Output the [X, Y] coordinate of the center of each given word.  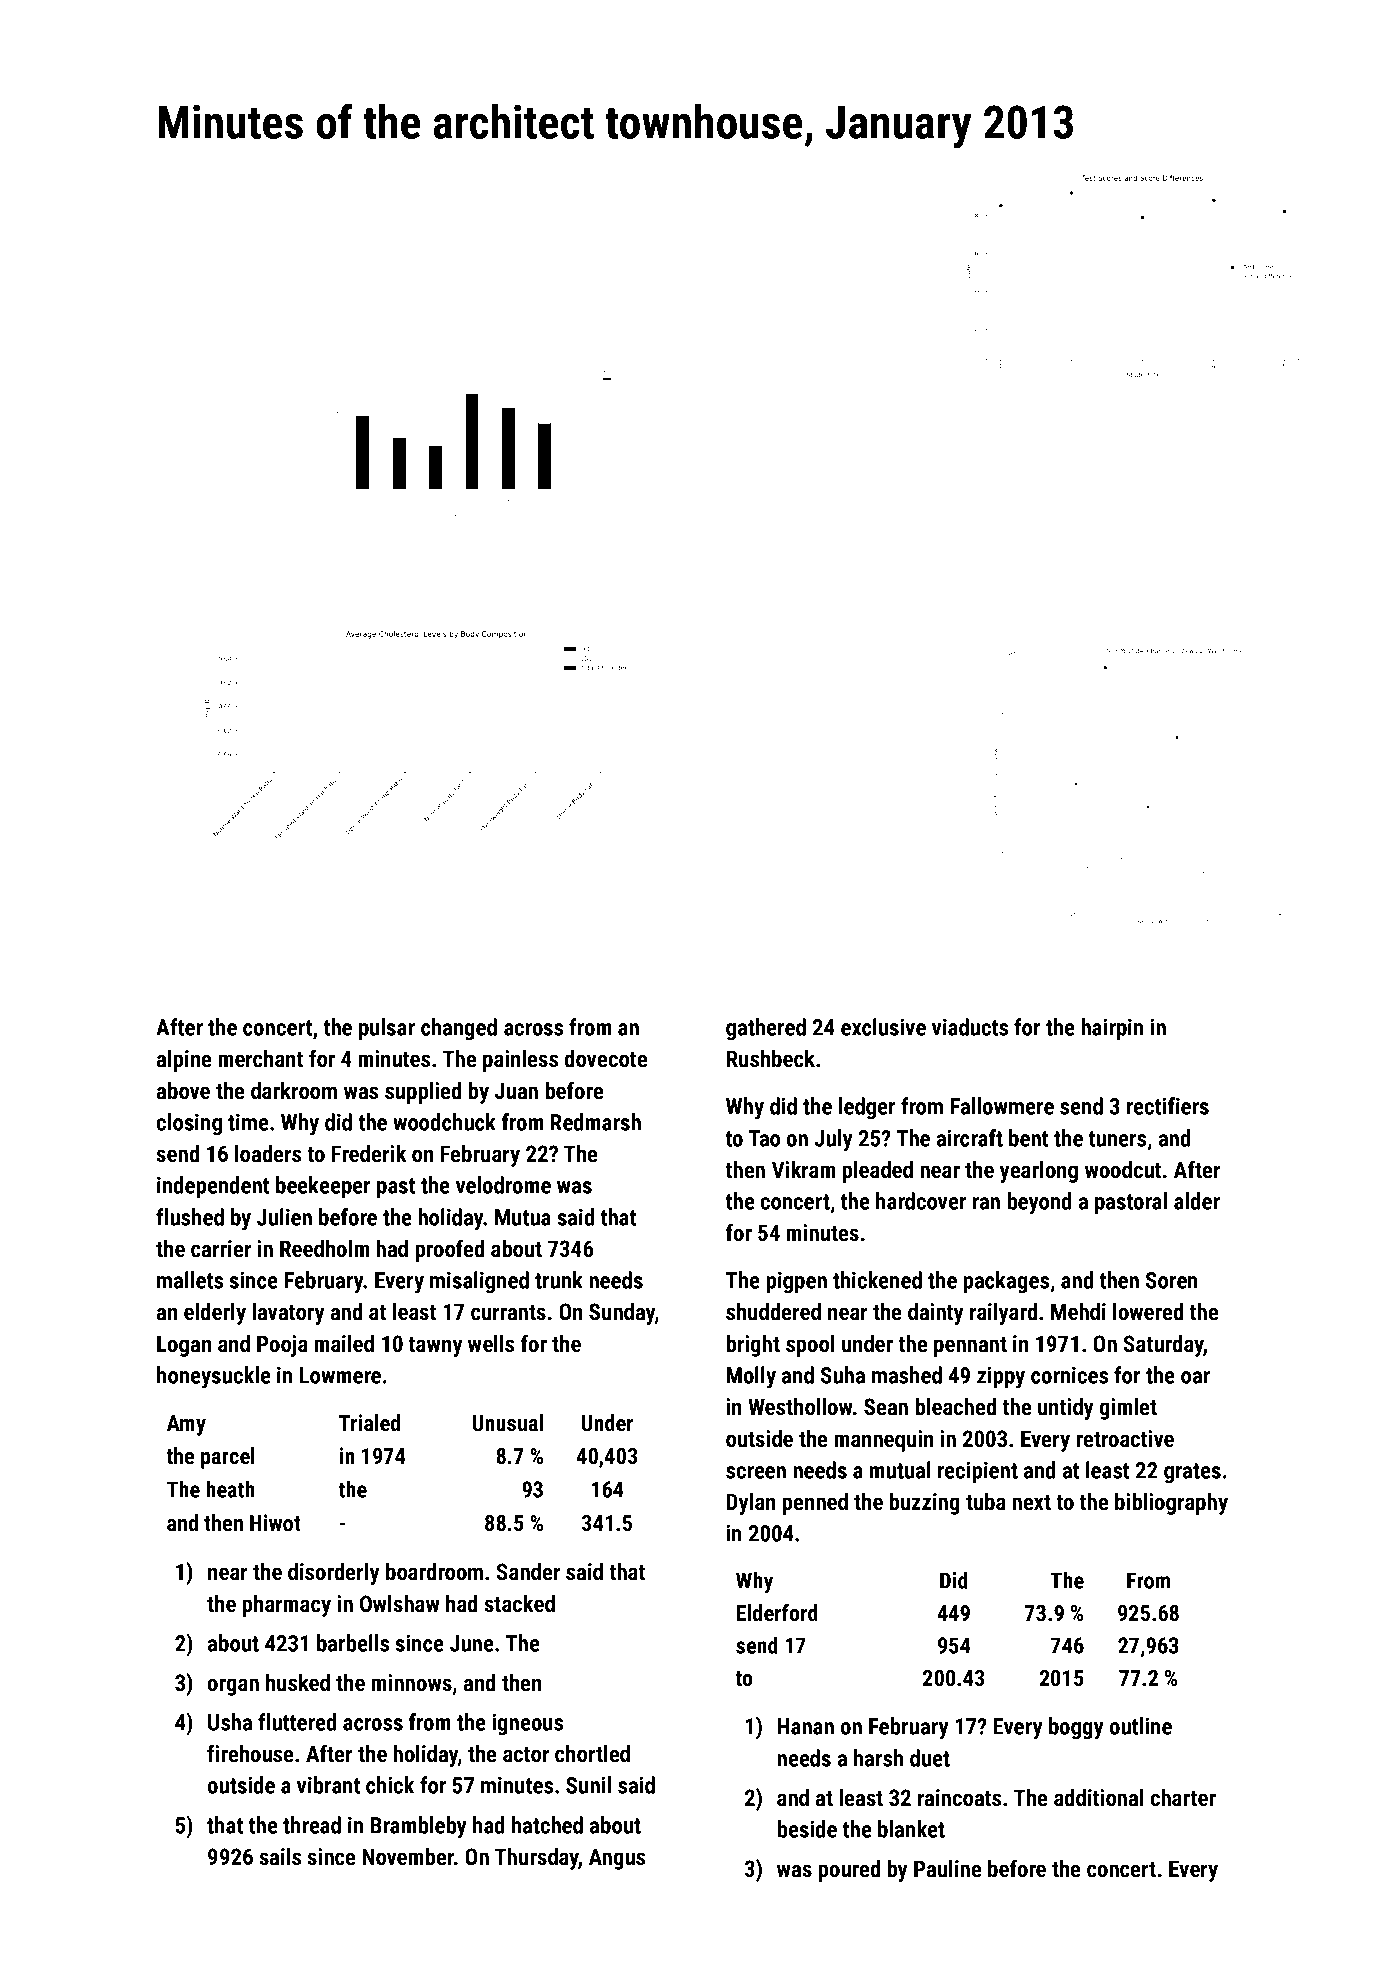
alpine [184, 1061]
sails [280, 1856]
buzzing [924, 1504]
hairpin [1112, 1029]
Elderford [777, 1612]
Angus [617, 1859]
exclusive [883, 1027]
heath [230, 1489]
